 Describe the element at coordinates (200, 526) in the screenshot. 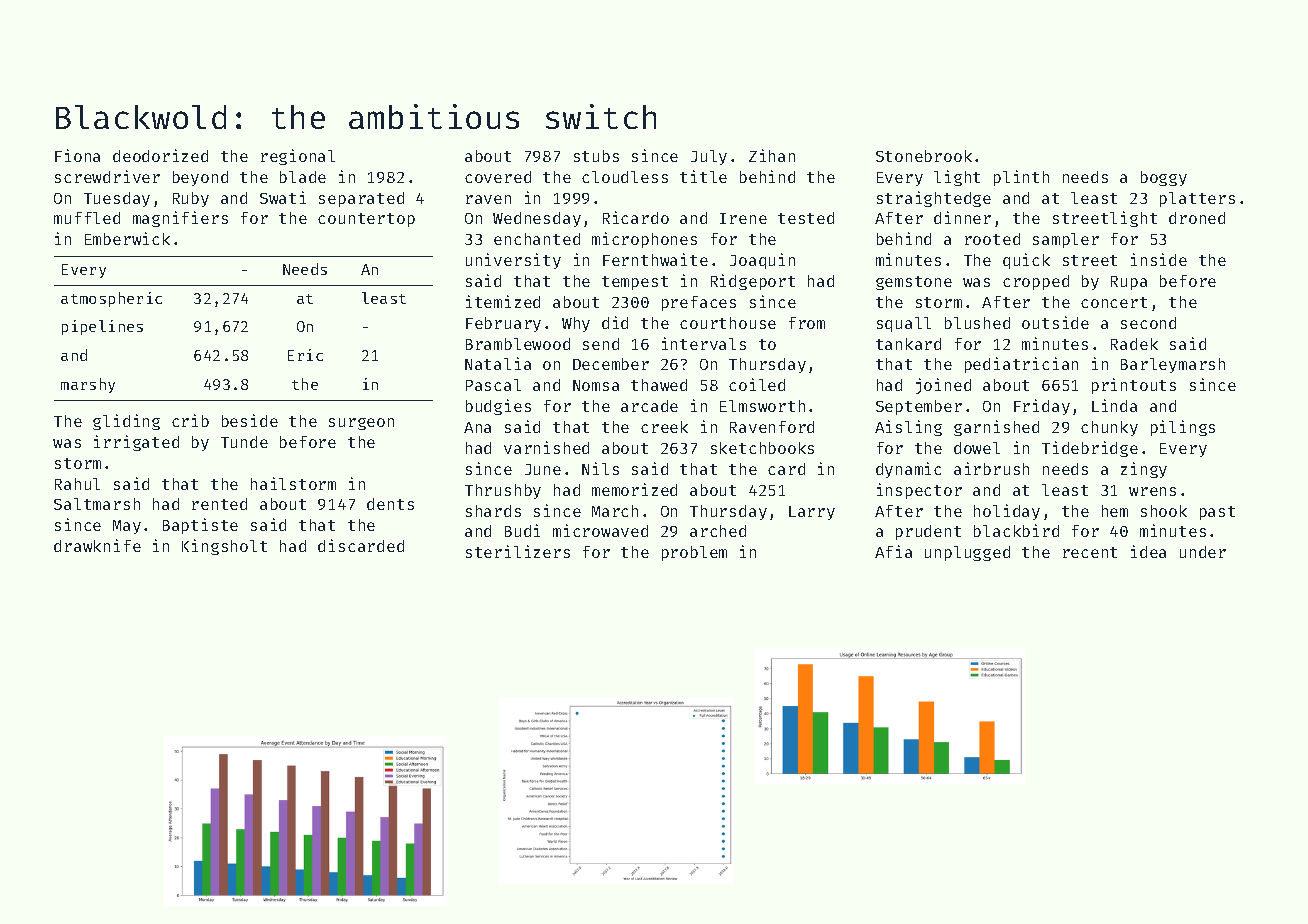

I see `Baptiste` at that location.
